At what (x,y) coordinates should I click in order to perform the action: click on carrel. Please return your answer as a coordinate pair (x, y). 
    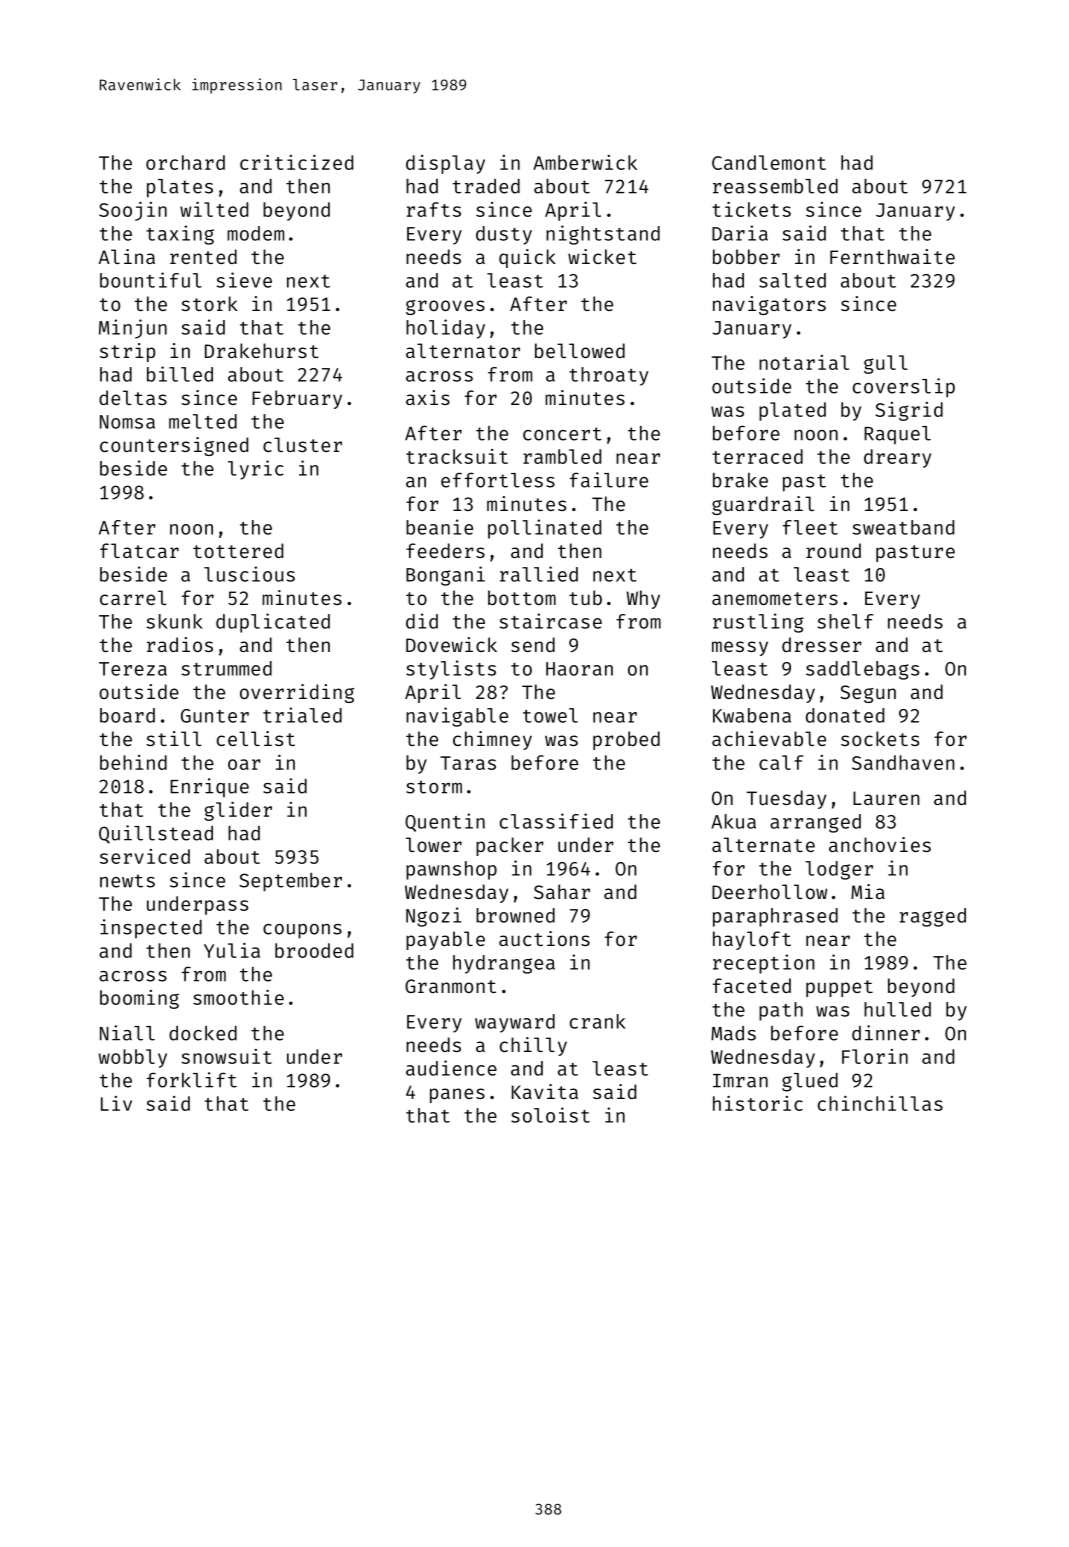
    Looking at the image, I should click on (133, 597).
